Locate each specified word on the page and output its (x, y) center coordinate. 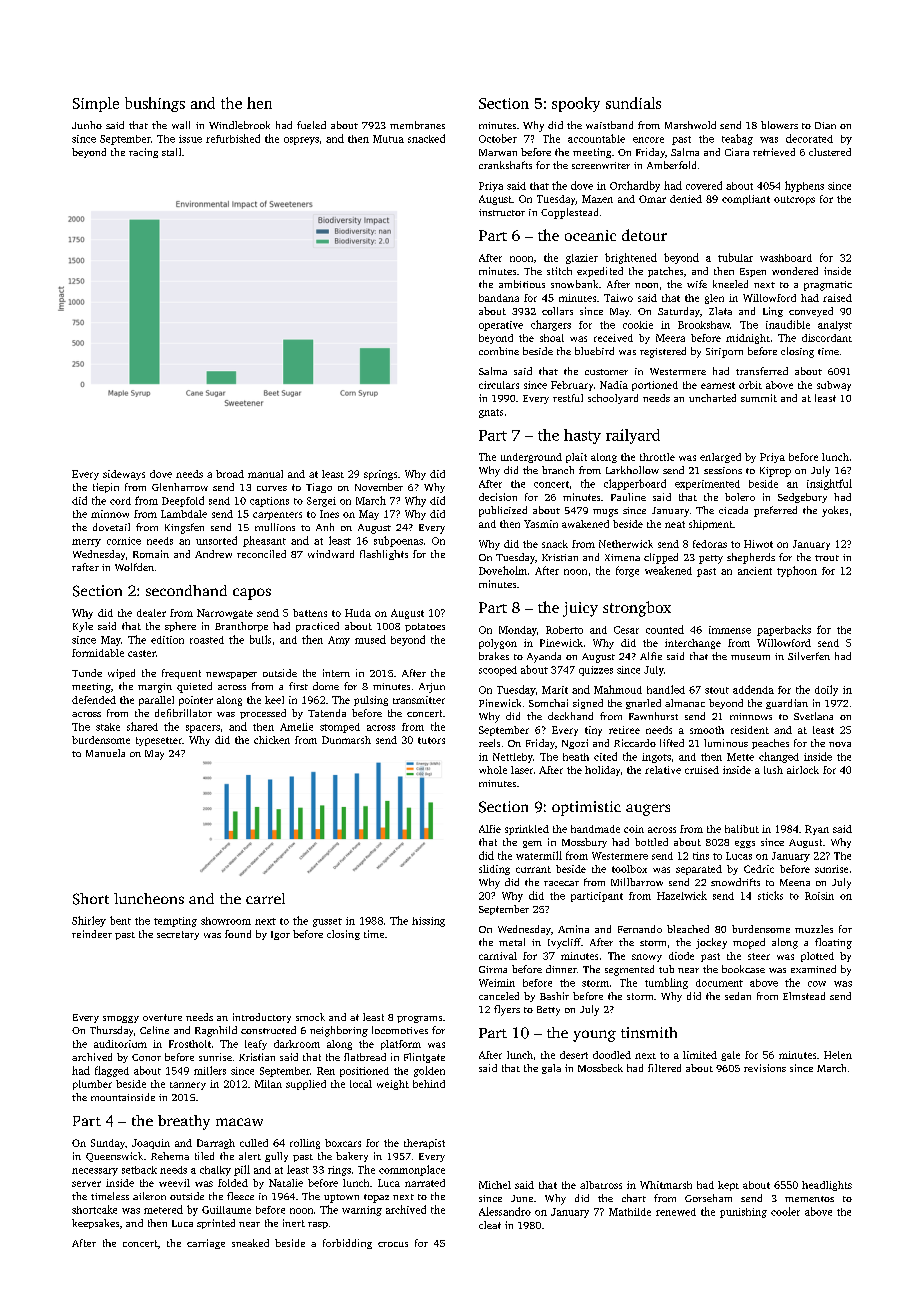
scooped (498, 671)
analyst (835, 326)
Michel (495, 1185)
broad (230, 474)
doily (826, 690)
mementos (809, 1199)
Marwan (498, 152)
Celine (154, 1030)
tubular (735, 257)
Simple (96, 104)
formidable (98, 653)
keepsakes (95, 1224)
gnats (491, 413)
